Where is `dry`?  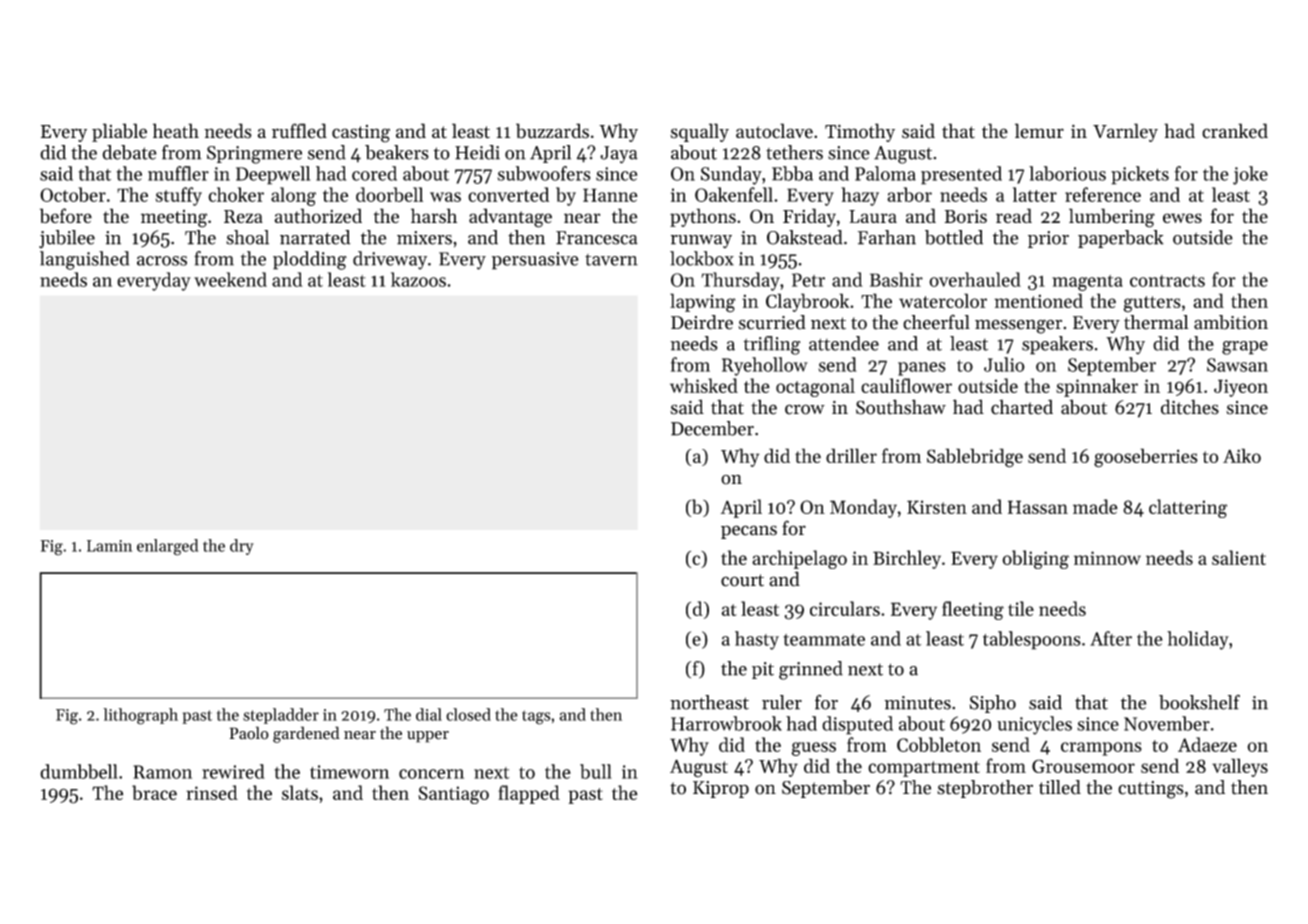 dry is located at coordinates (242, 547).
